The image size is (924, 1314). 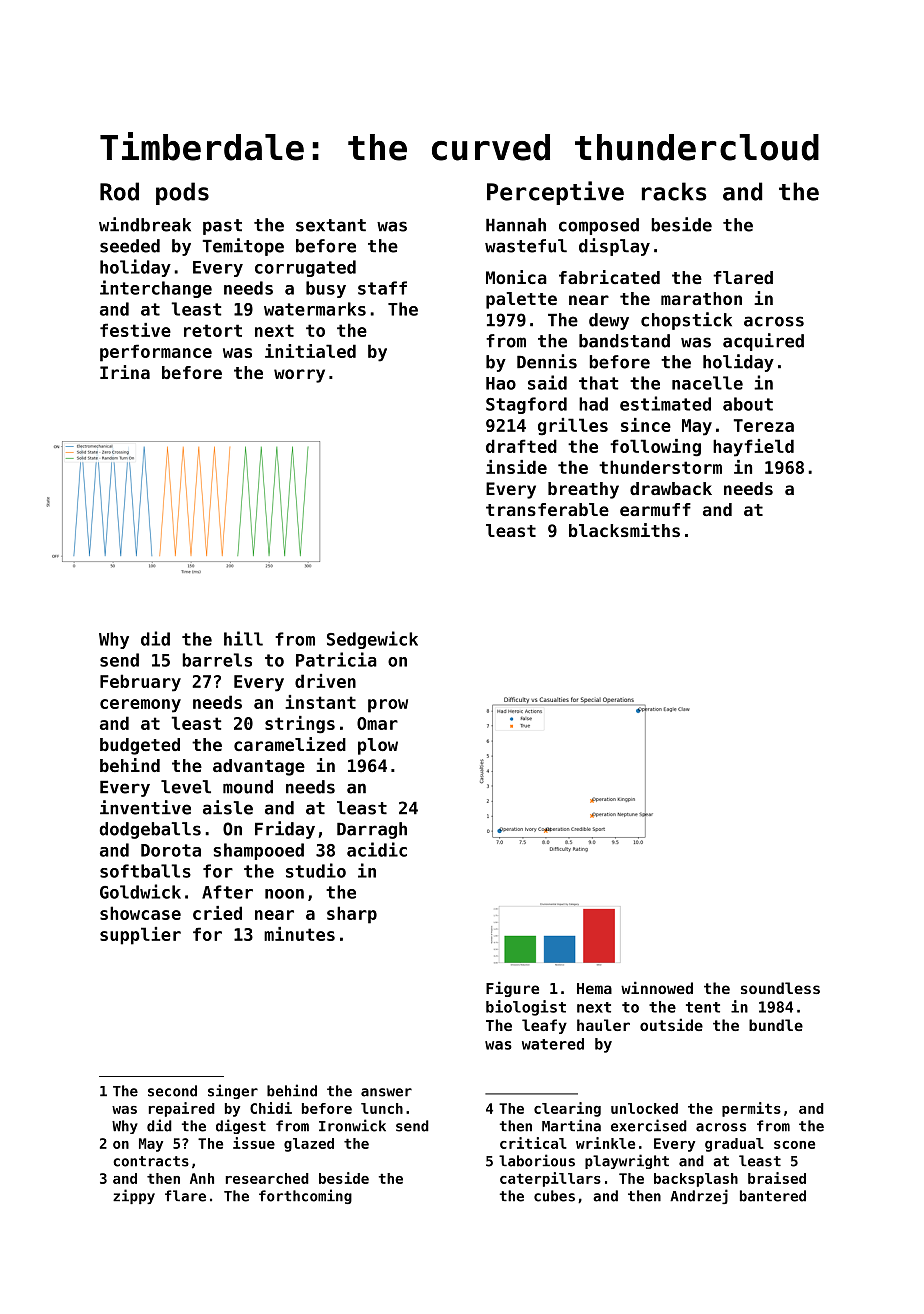 I want to click on pods, so click(x=182, y=193).
